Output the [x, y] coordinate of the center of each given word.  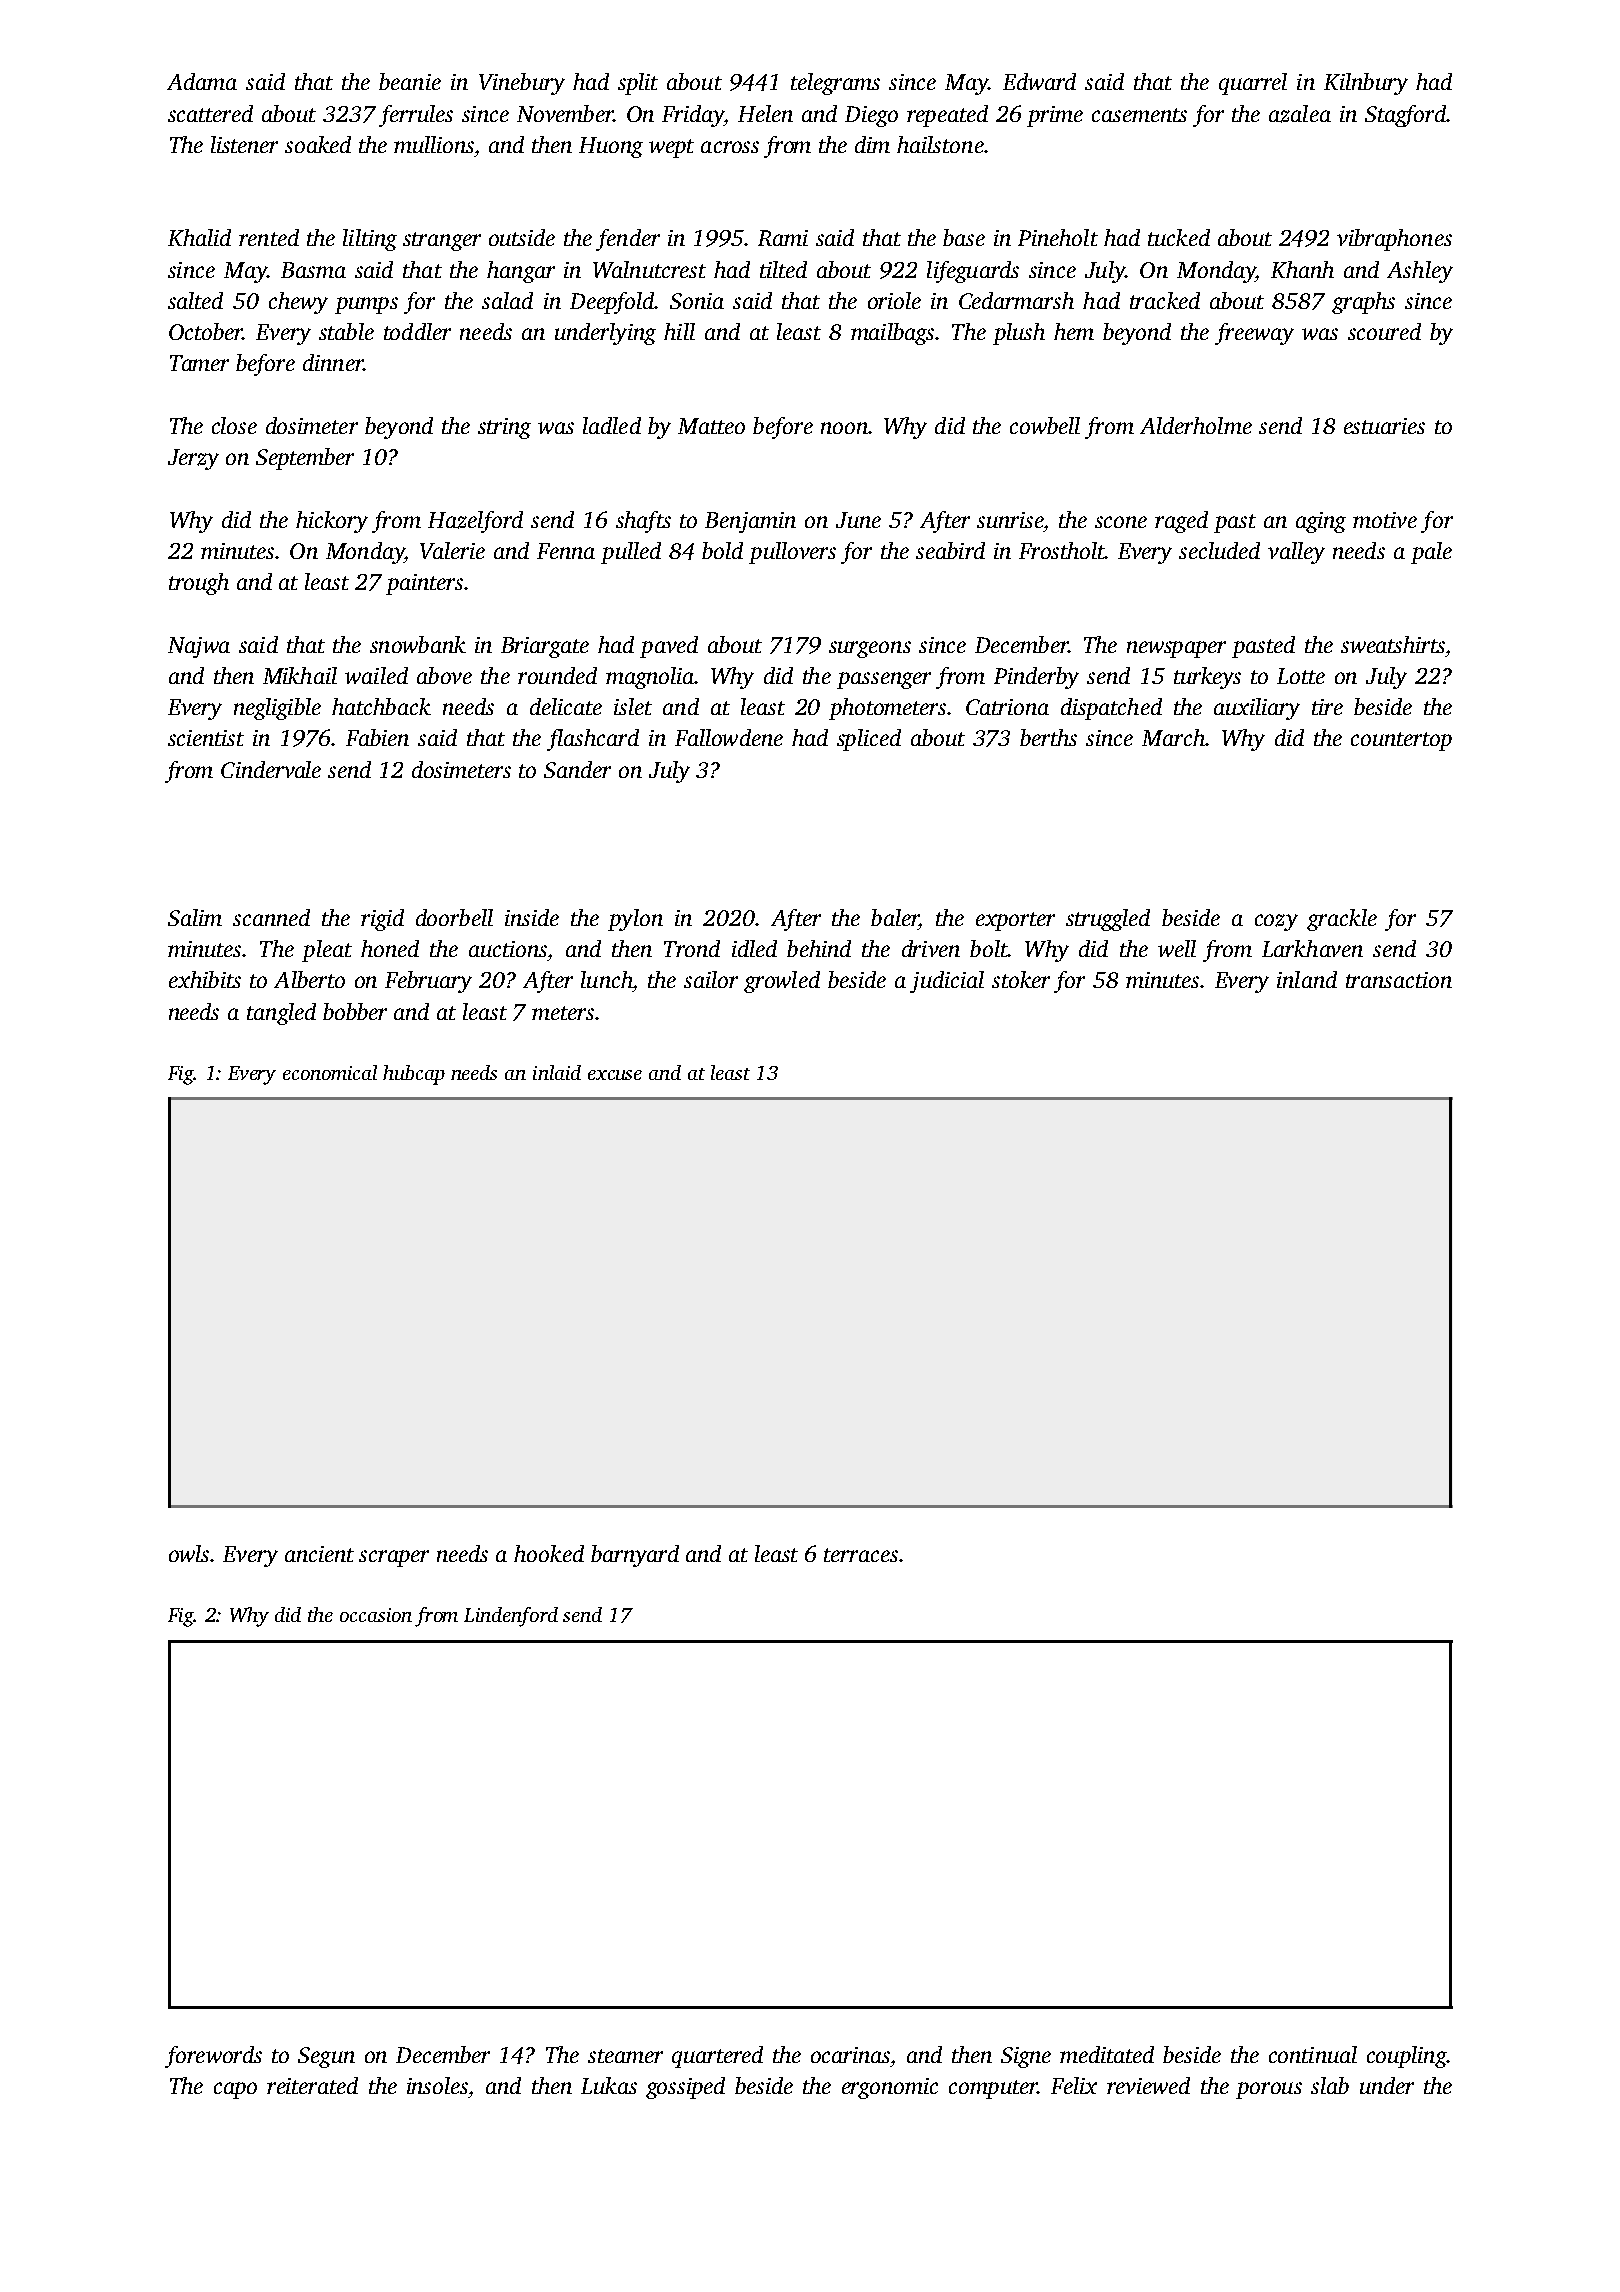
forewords [213, 2057]
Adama [202, 81]
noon [844, 428]
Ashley [1420, 272]
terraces [861, 1555]
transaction [1399, 980]
